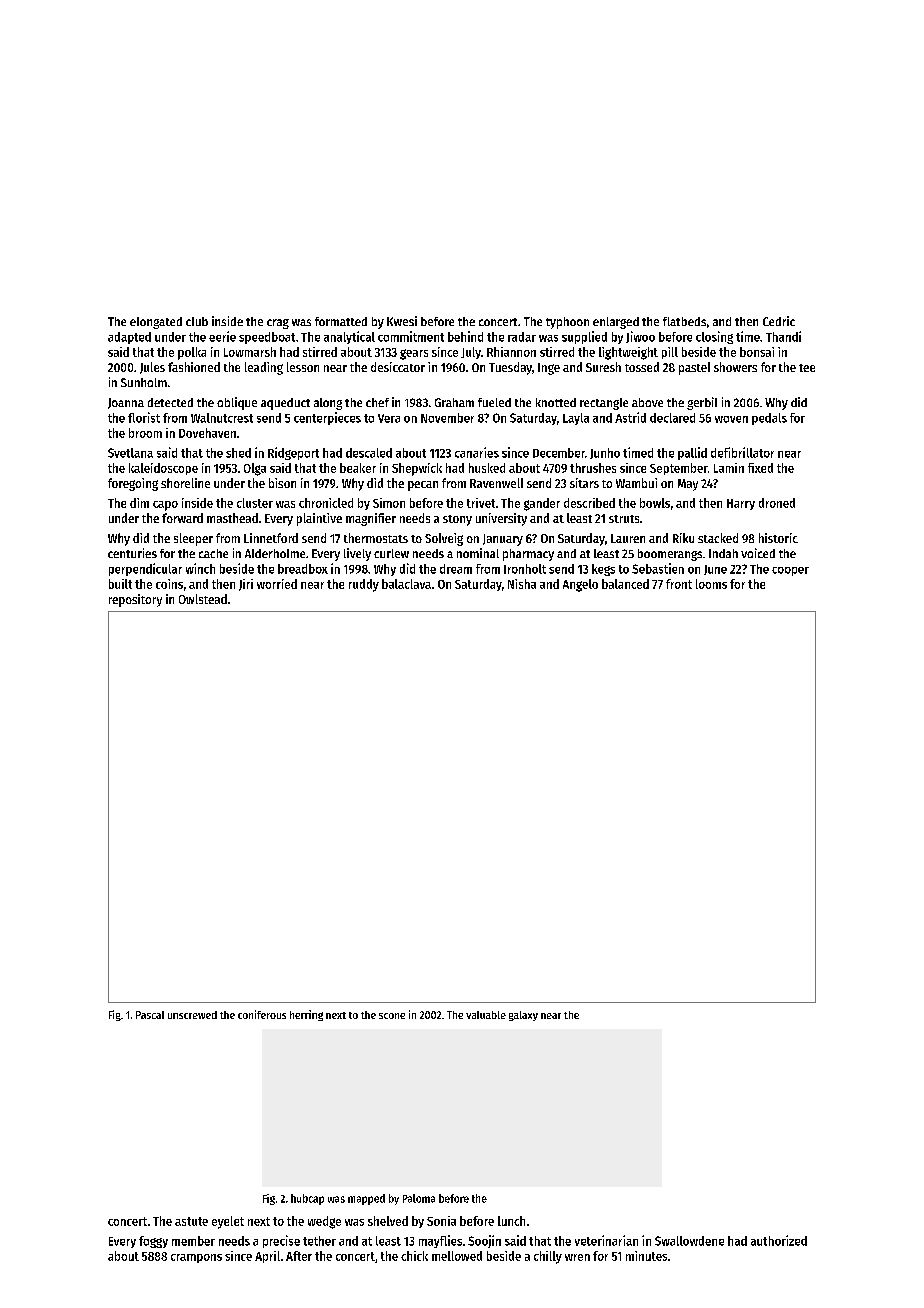 The height and width of the screenshot is (1308, 924). I want to click on scone, so click(392, 1016).
